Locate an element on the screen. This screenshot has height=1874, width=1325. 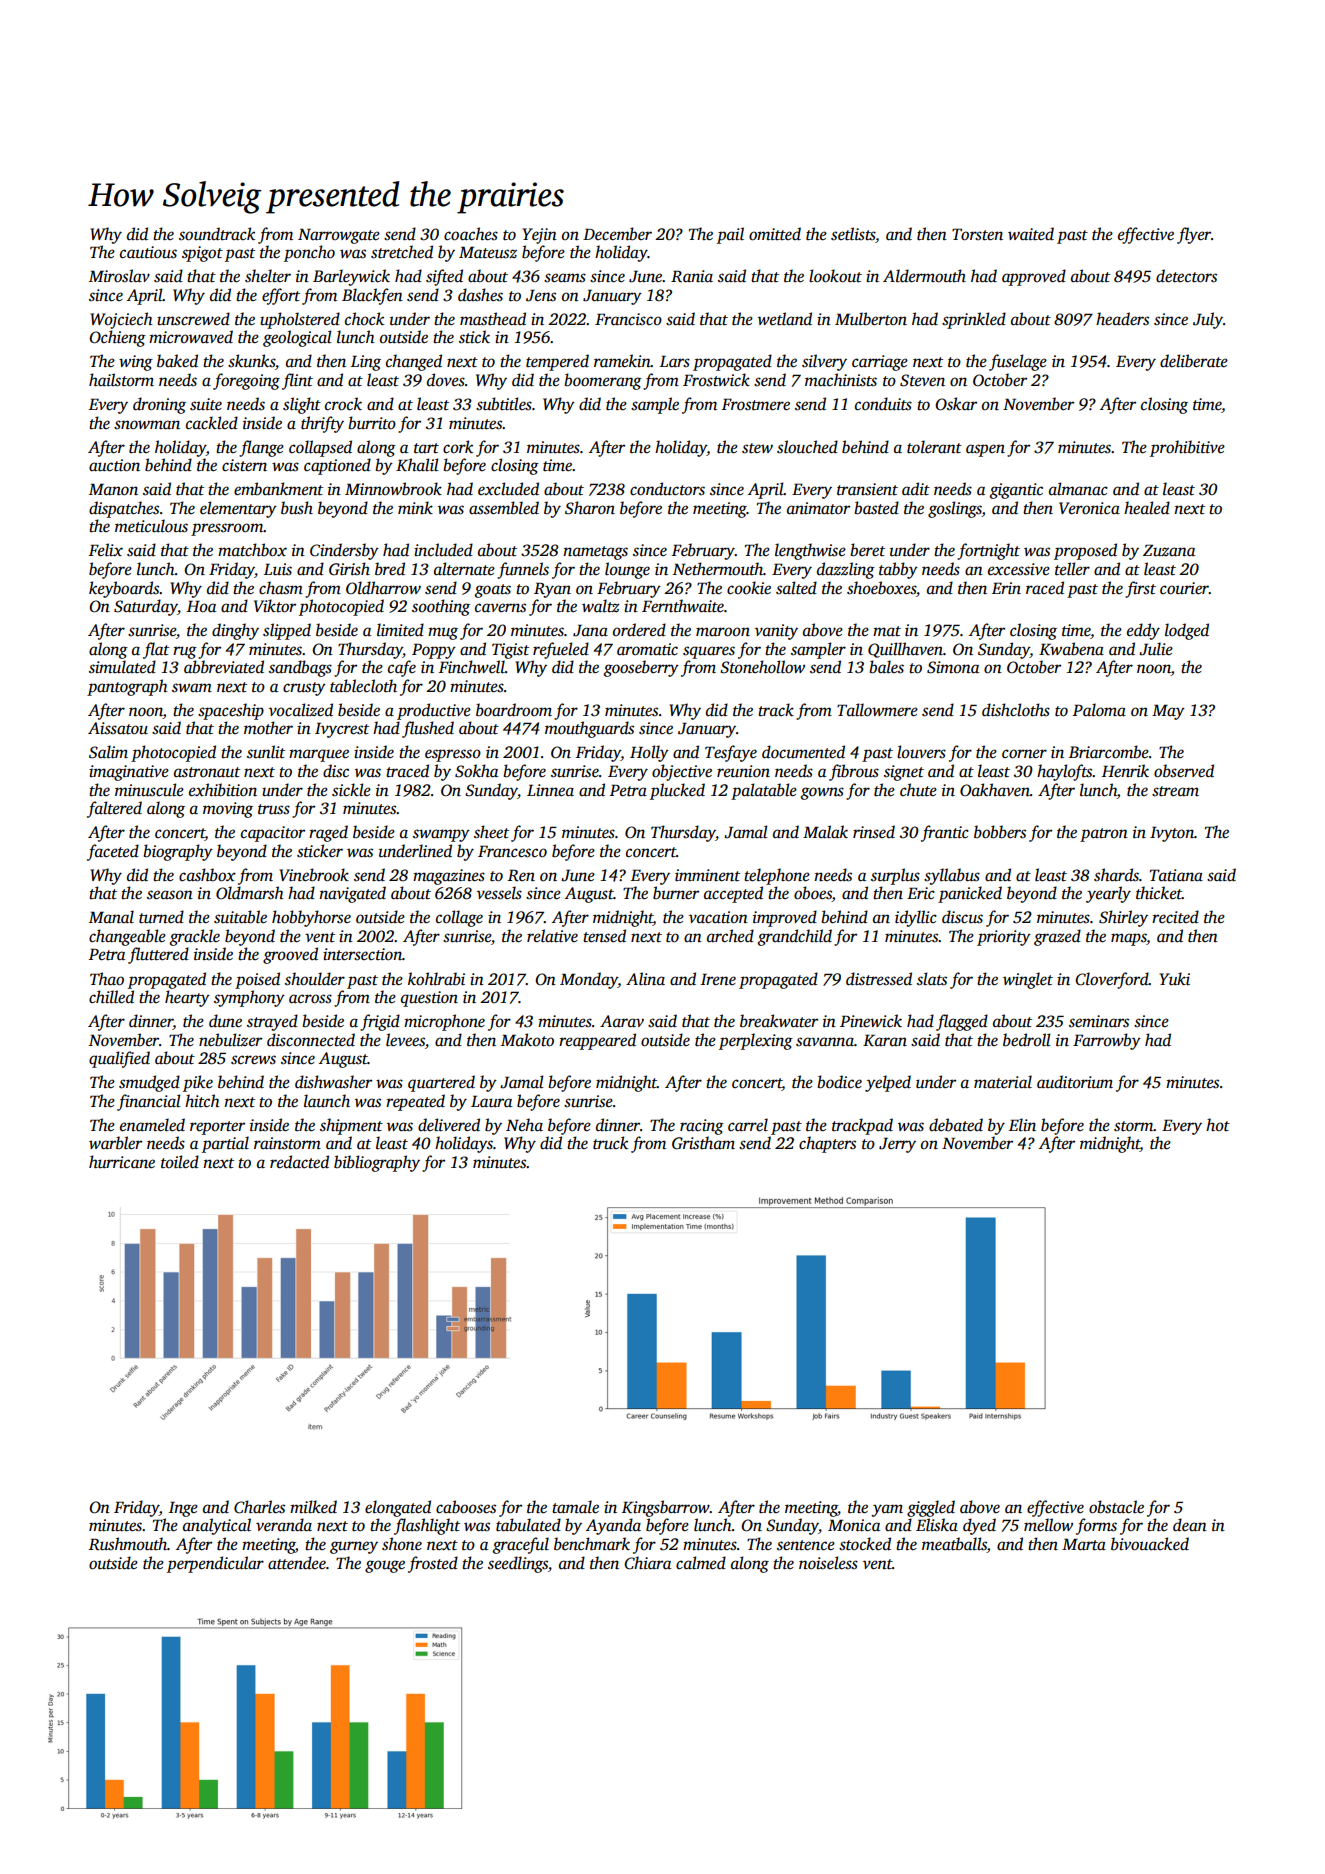
prohibitive is located at coordinates (1187, 448).
